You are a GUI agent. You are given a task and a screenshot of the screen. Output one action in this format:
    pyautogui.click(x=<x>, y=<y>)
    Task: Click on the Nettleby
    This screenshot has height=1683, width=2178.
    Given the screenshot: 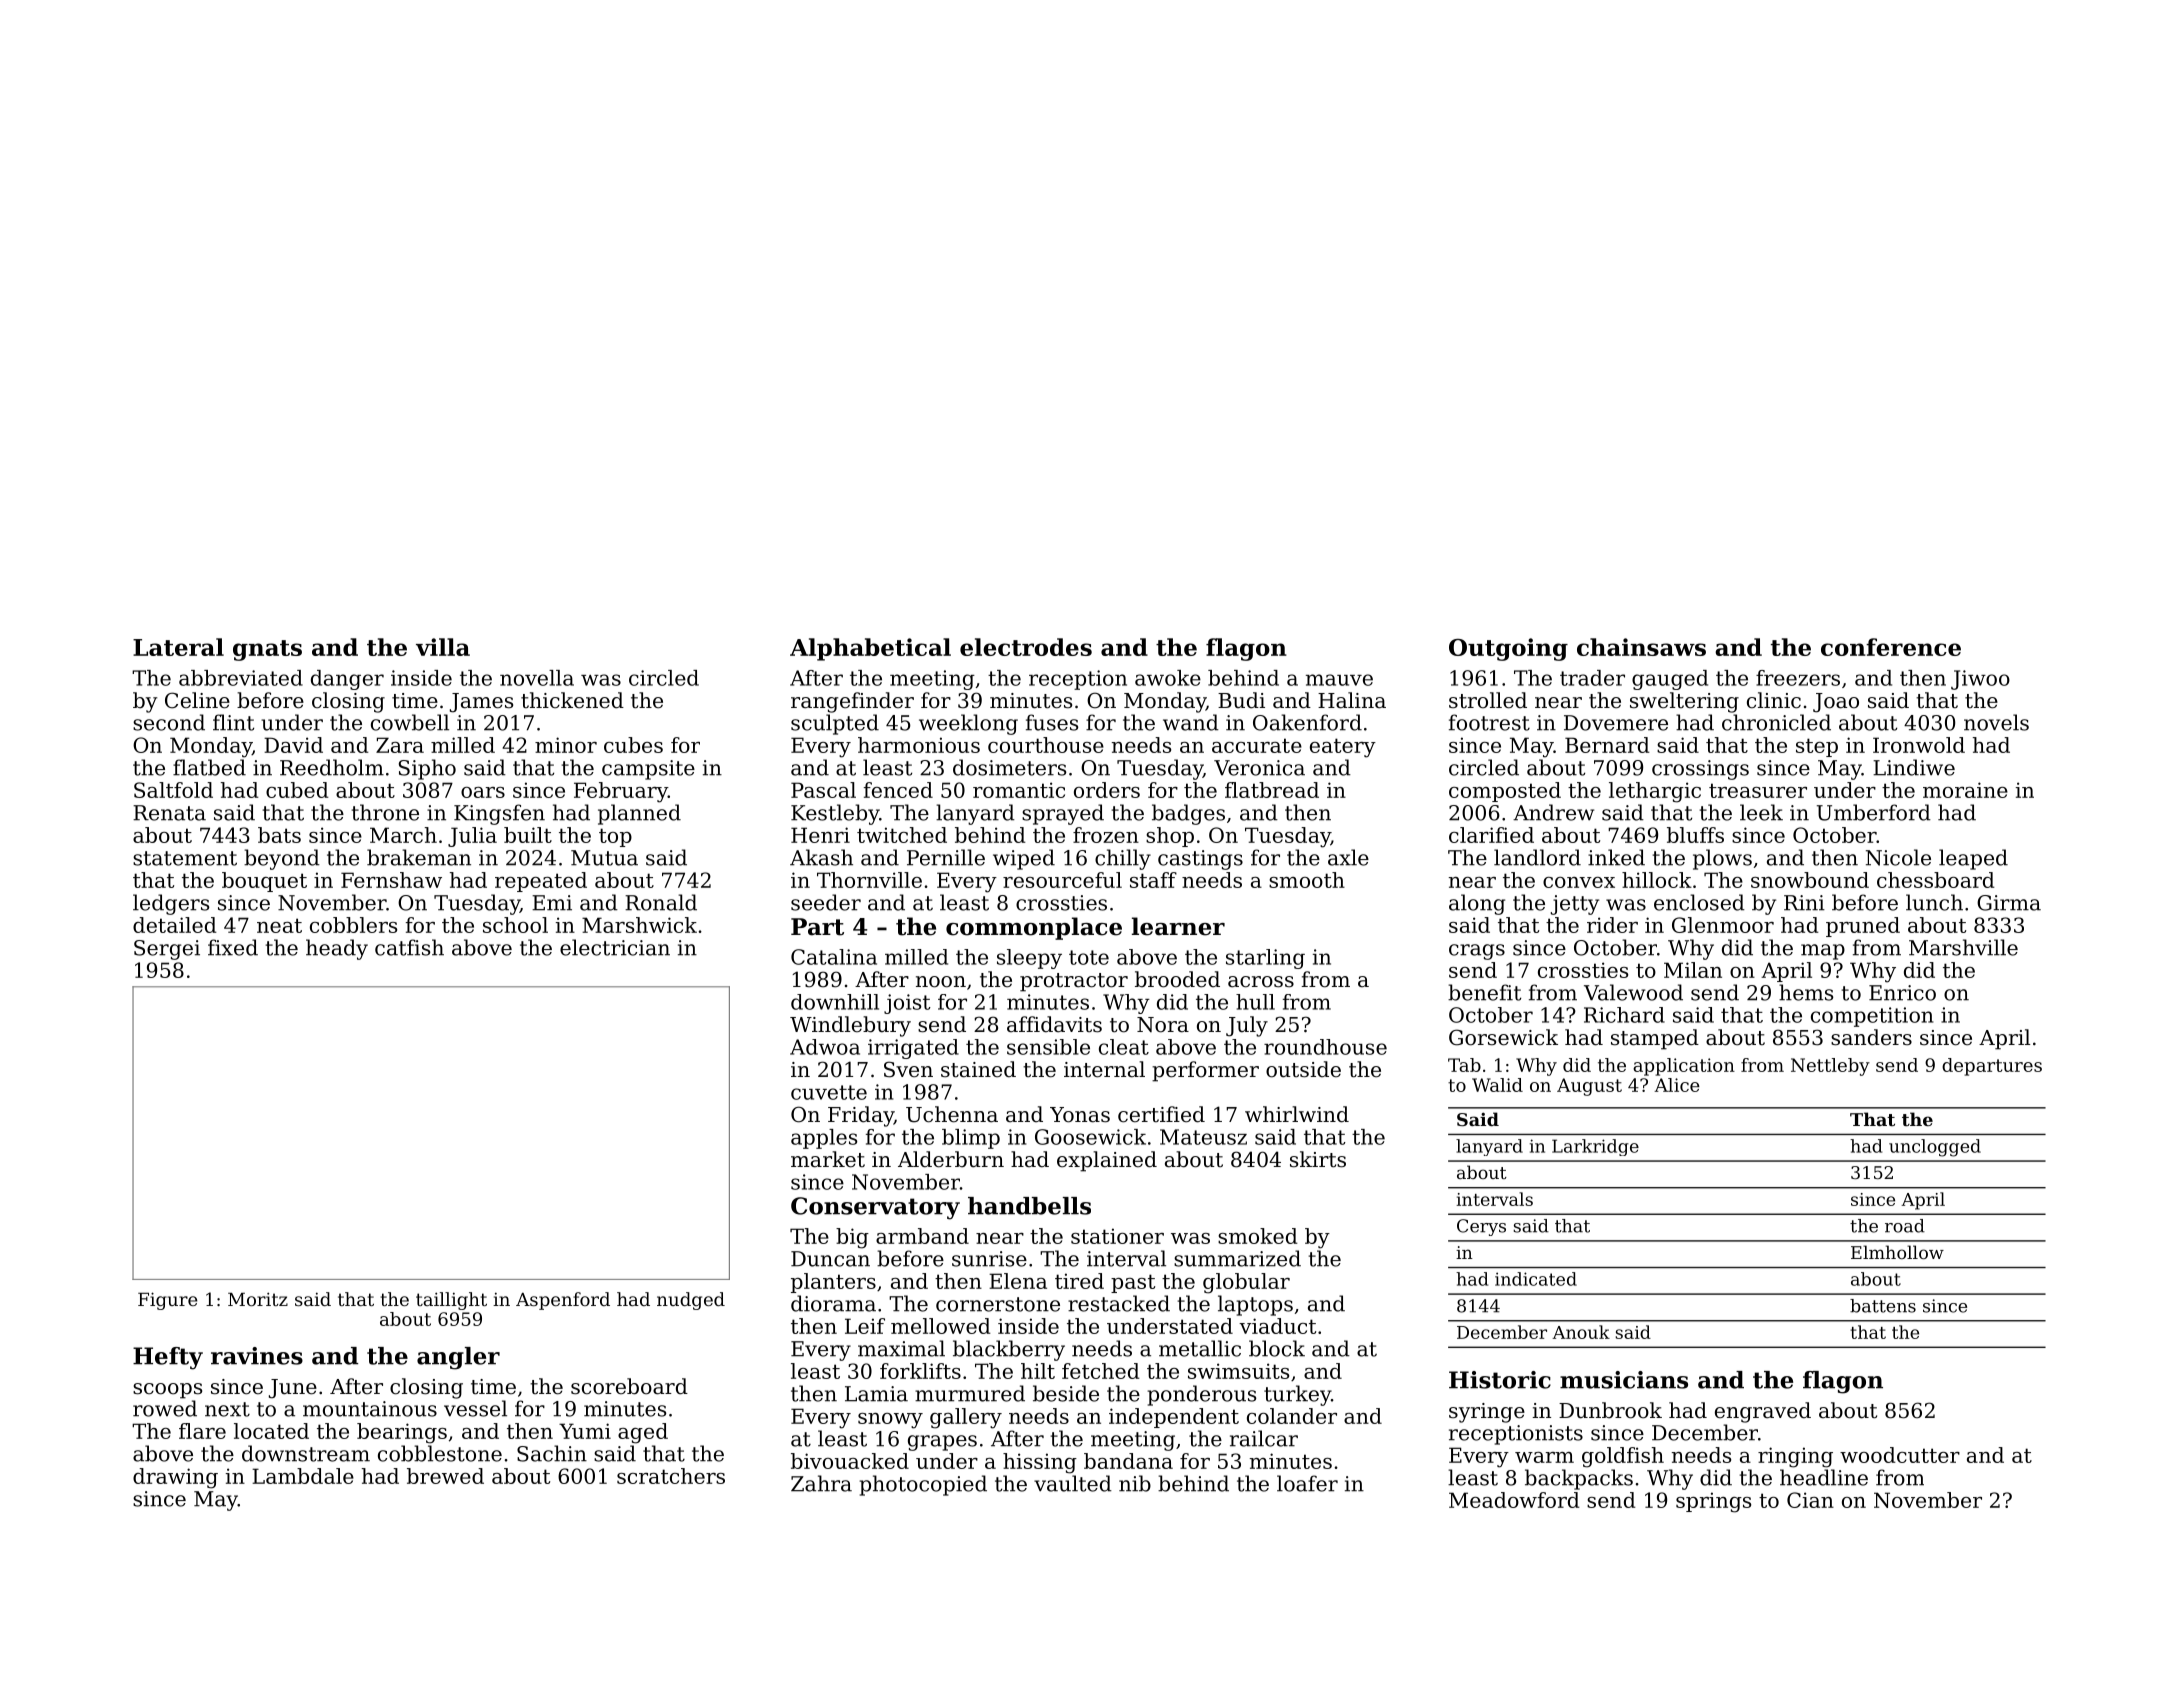 What is the action you would take?
    pyautogui.click(x=1830, y=1067)
